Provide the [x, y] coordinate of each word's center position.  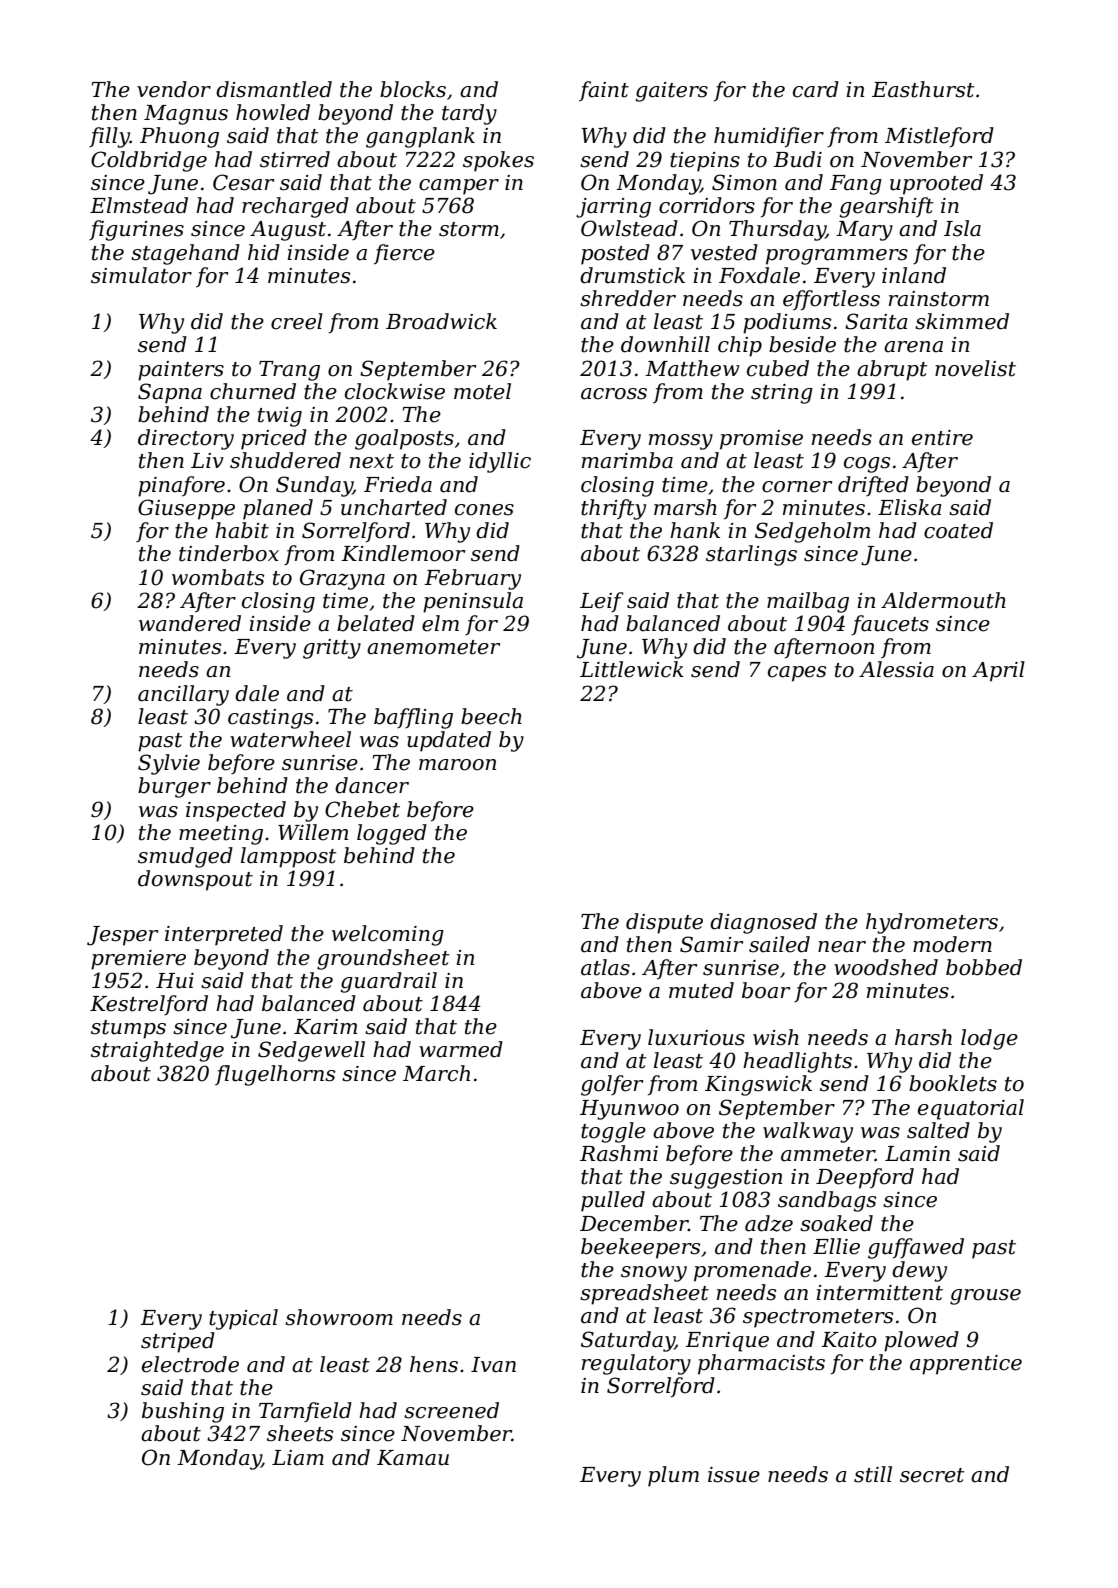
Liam [298, 1458]
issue [734, 1475]
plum [673, 1476]
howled [273, 112]
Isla [962, 228]
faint [604, 91]
